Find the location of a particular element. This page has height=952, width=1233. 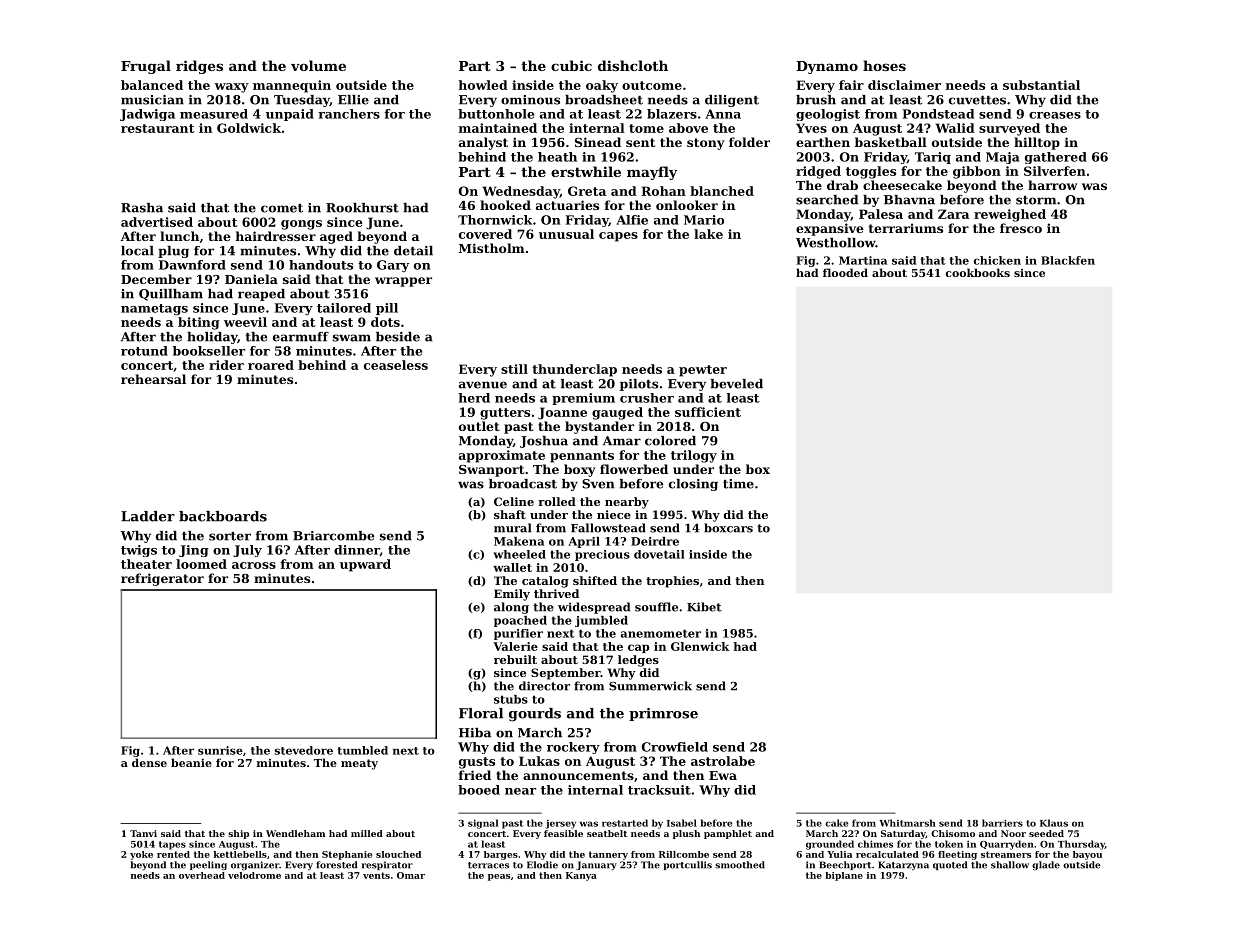

dishcloth is located at coordinates (633, 65).
